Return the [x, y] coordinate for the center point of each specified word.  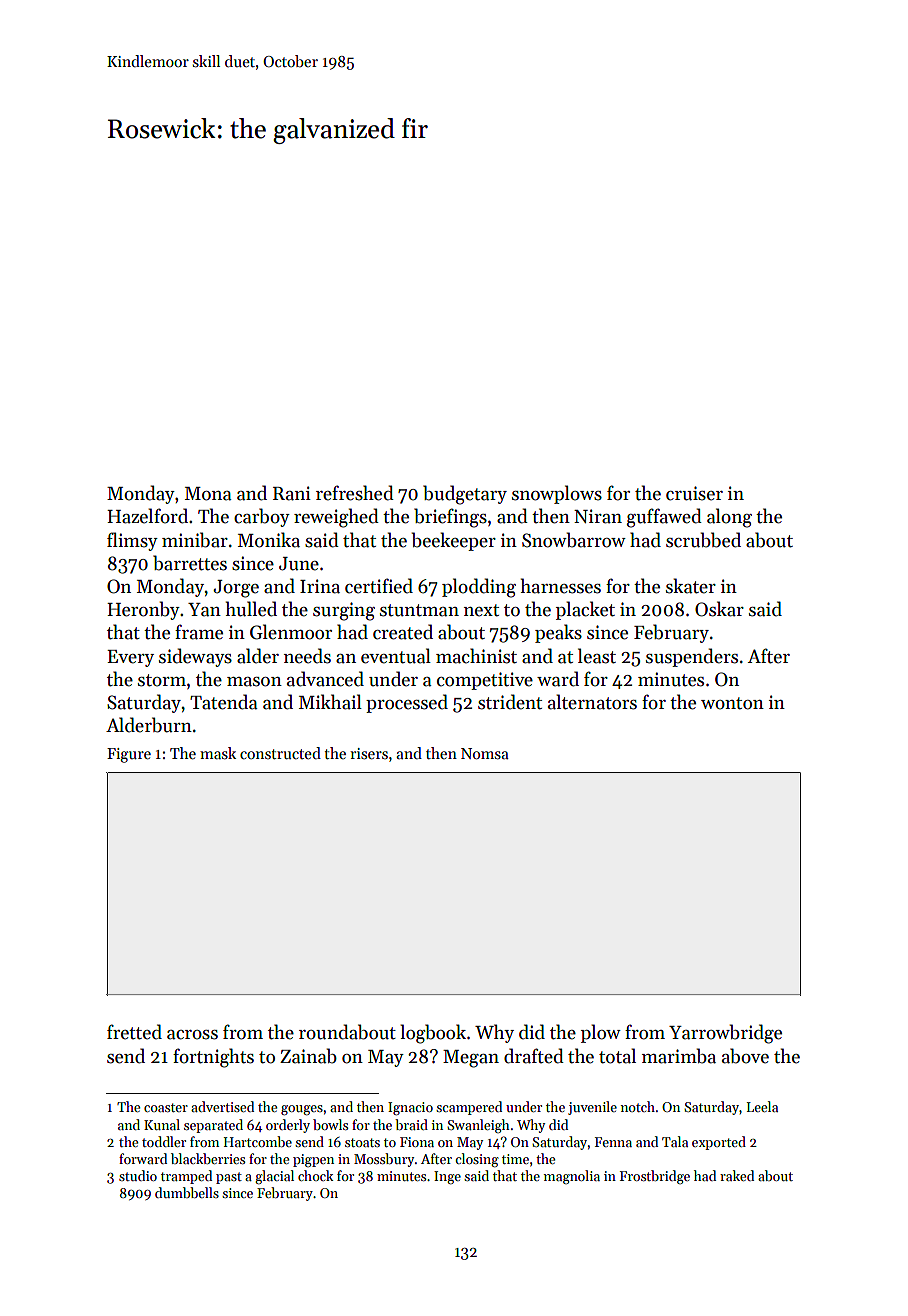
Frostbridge [655, 1177]
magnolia [572, 1177]
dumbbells [187, 1192]
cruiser [694, 493]
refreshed [355, 493]
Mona [208, 494]
